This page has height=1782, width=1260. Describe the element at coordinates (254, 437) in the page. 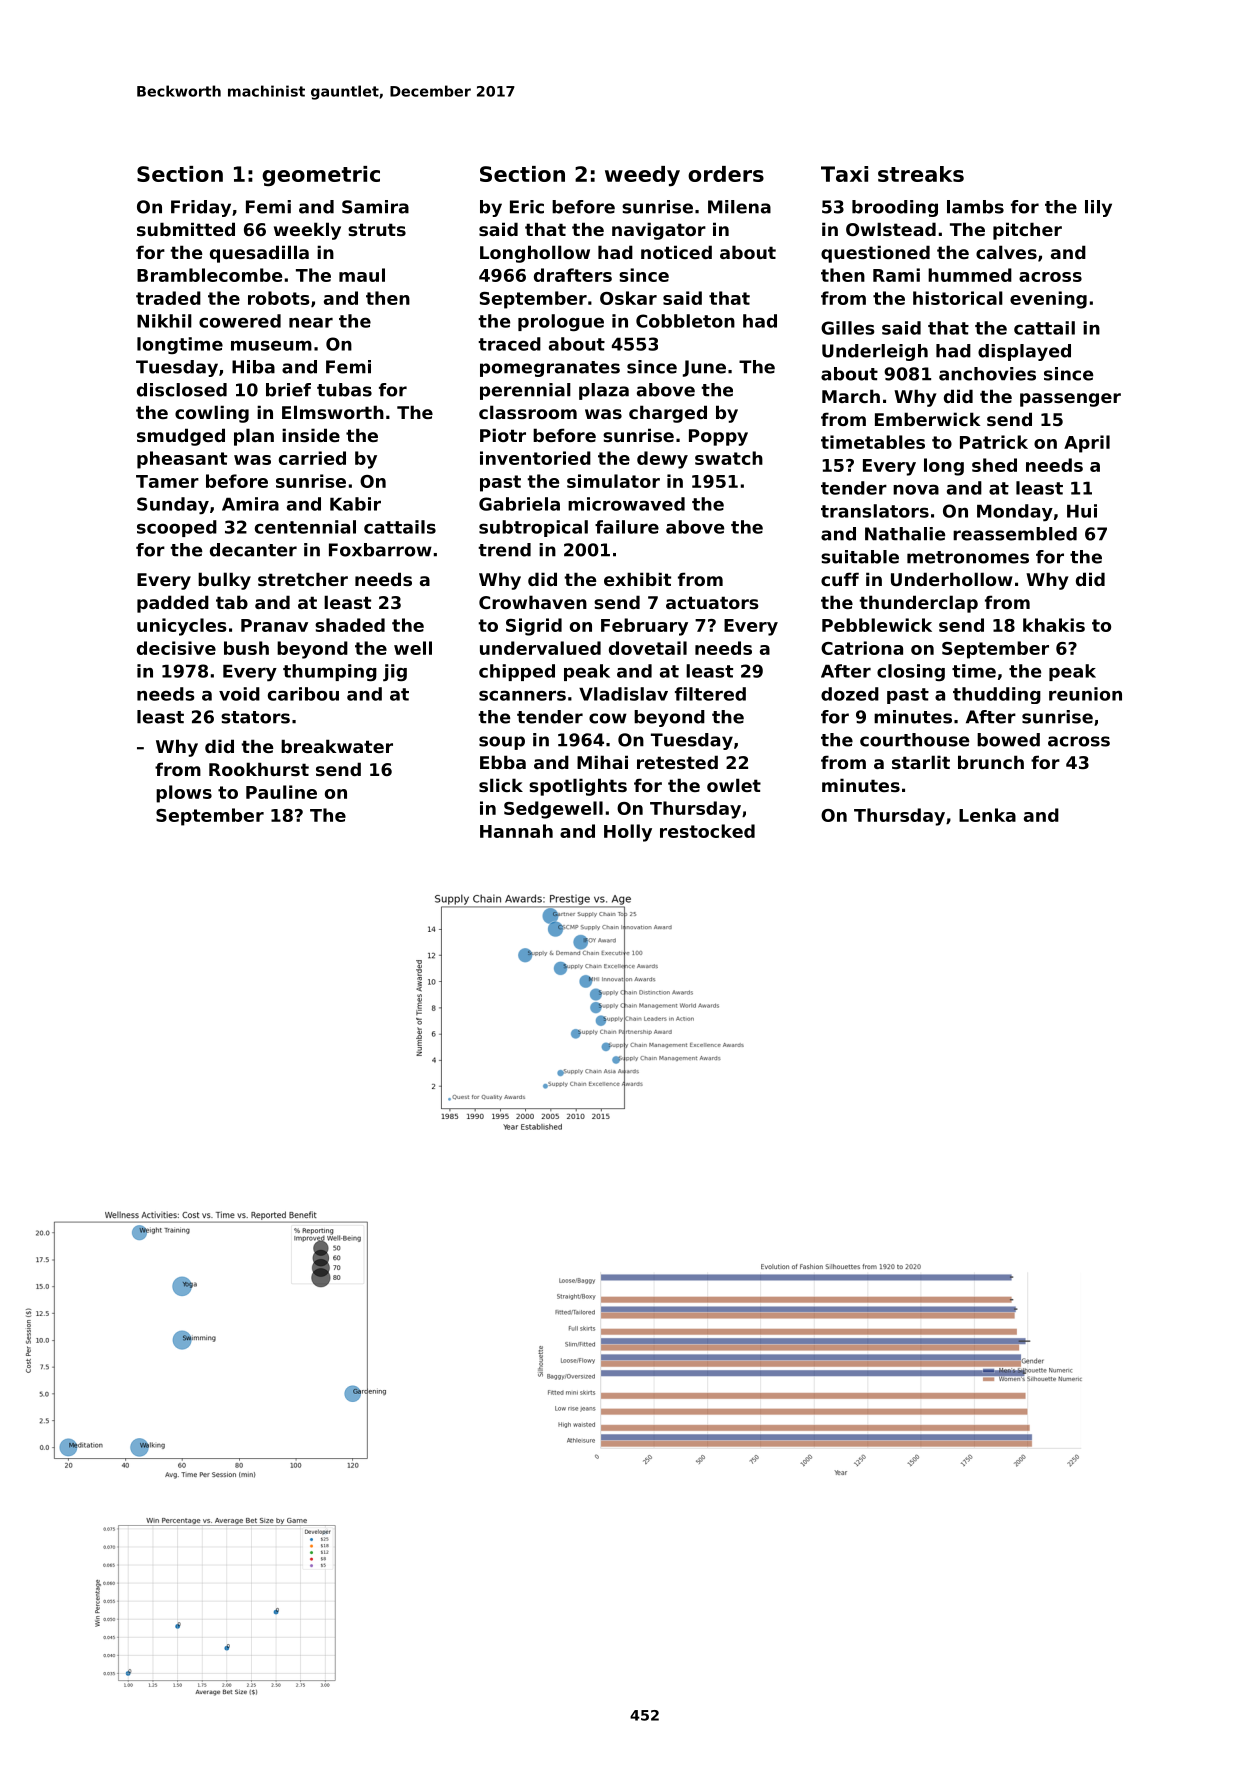

I see `plan` at that location.
